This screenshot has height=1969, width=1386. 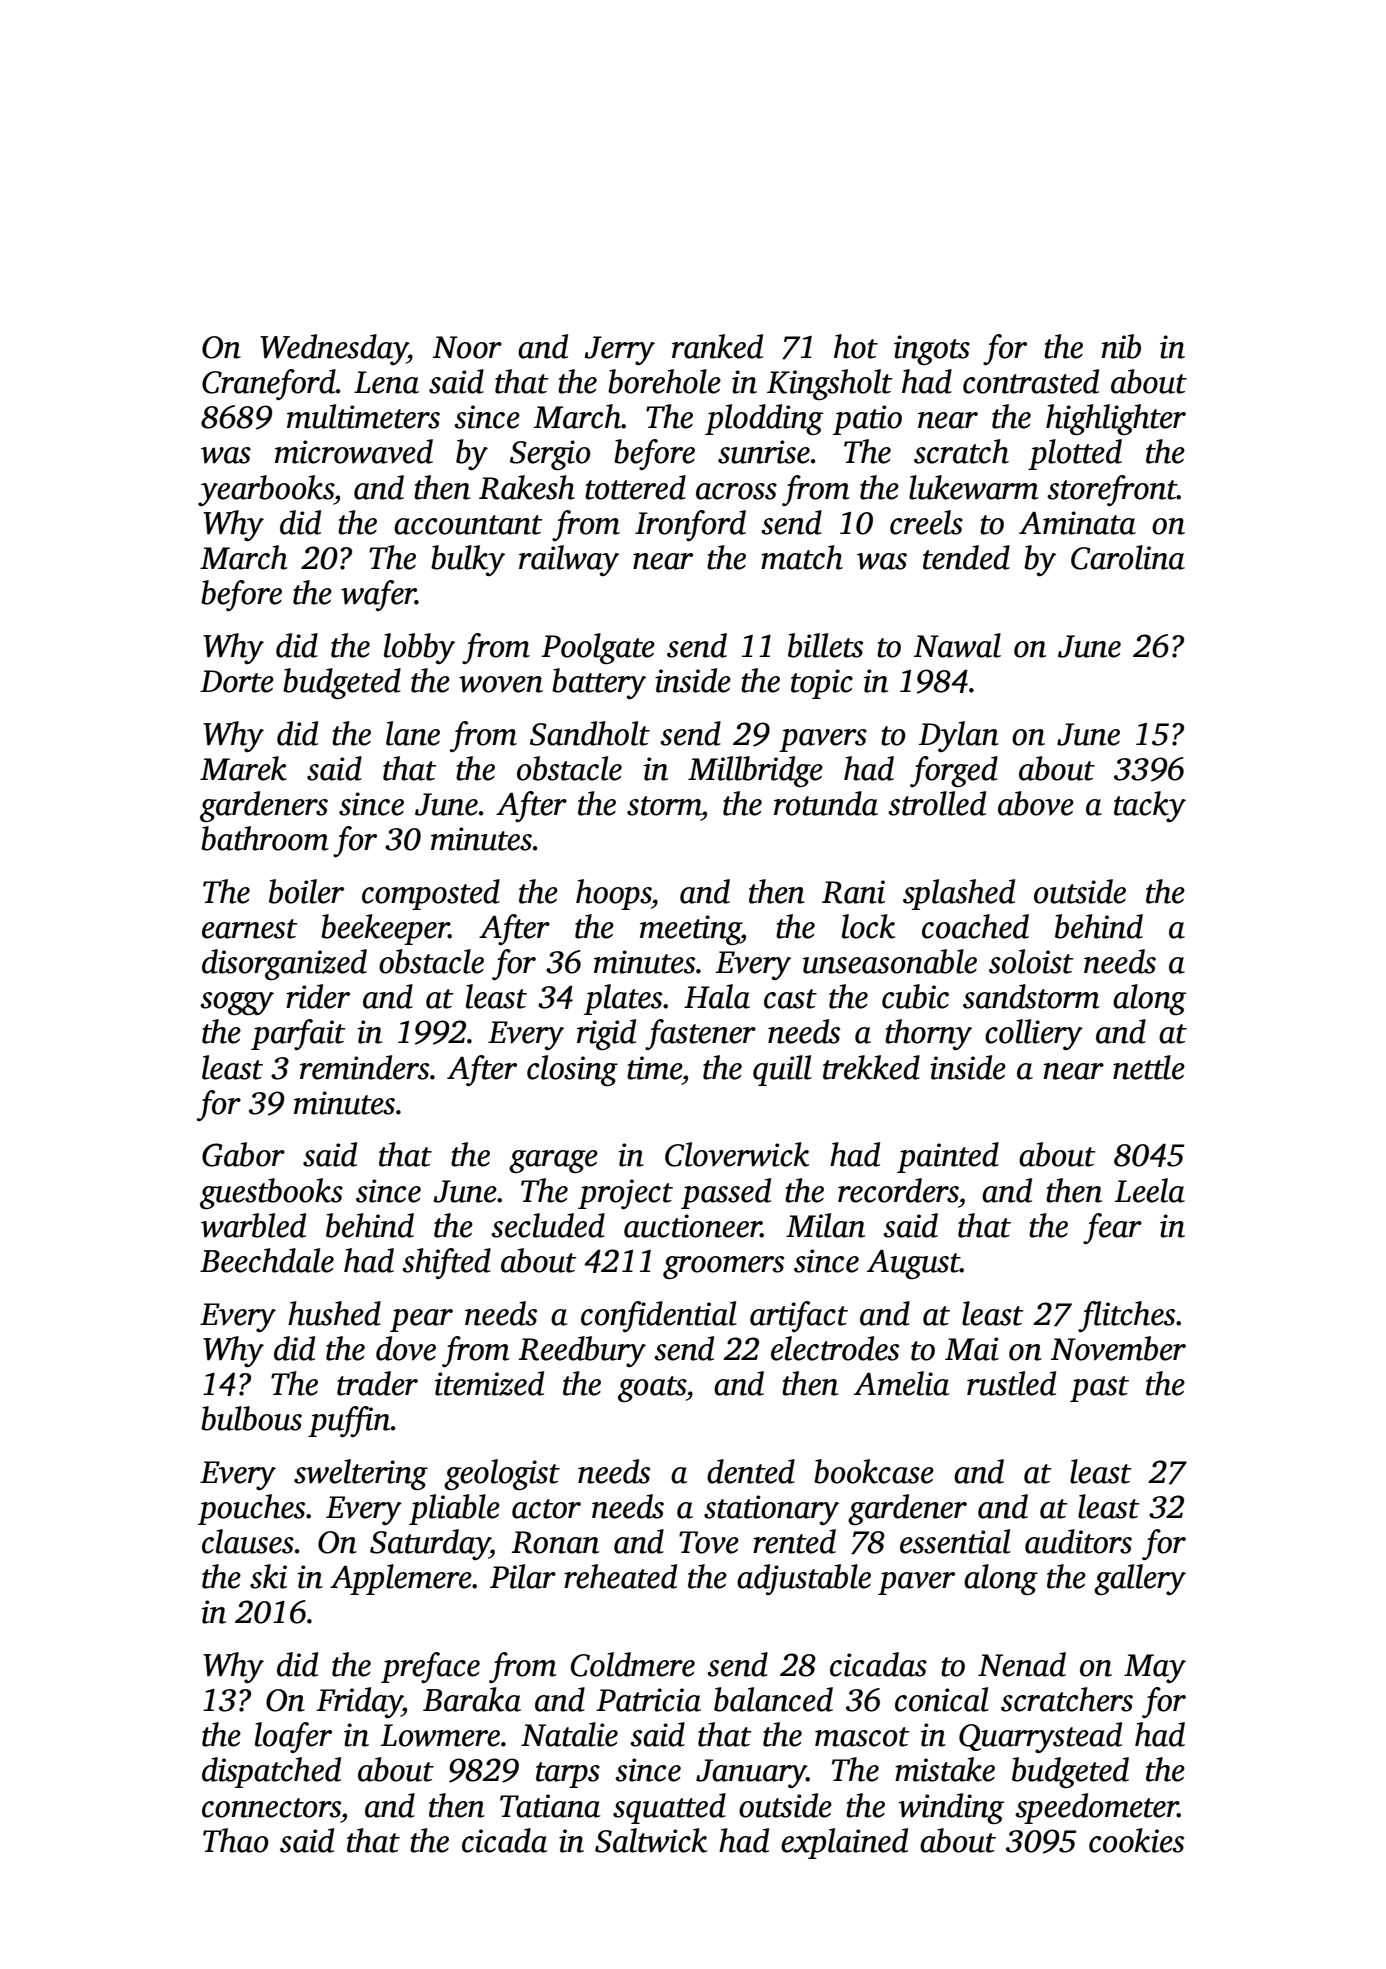 I want to click on reheated, so click(x=620, y=1576).
